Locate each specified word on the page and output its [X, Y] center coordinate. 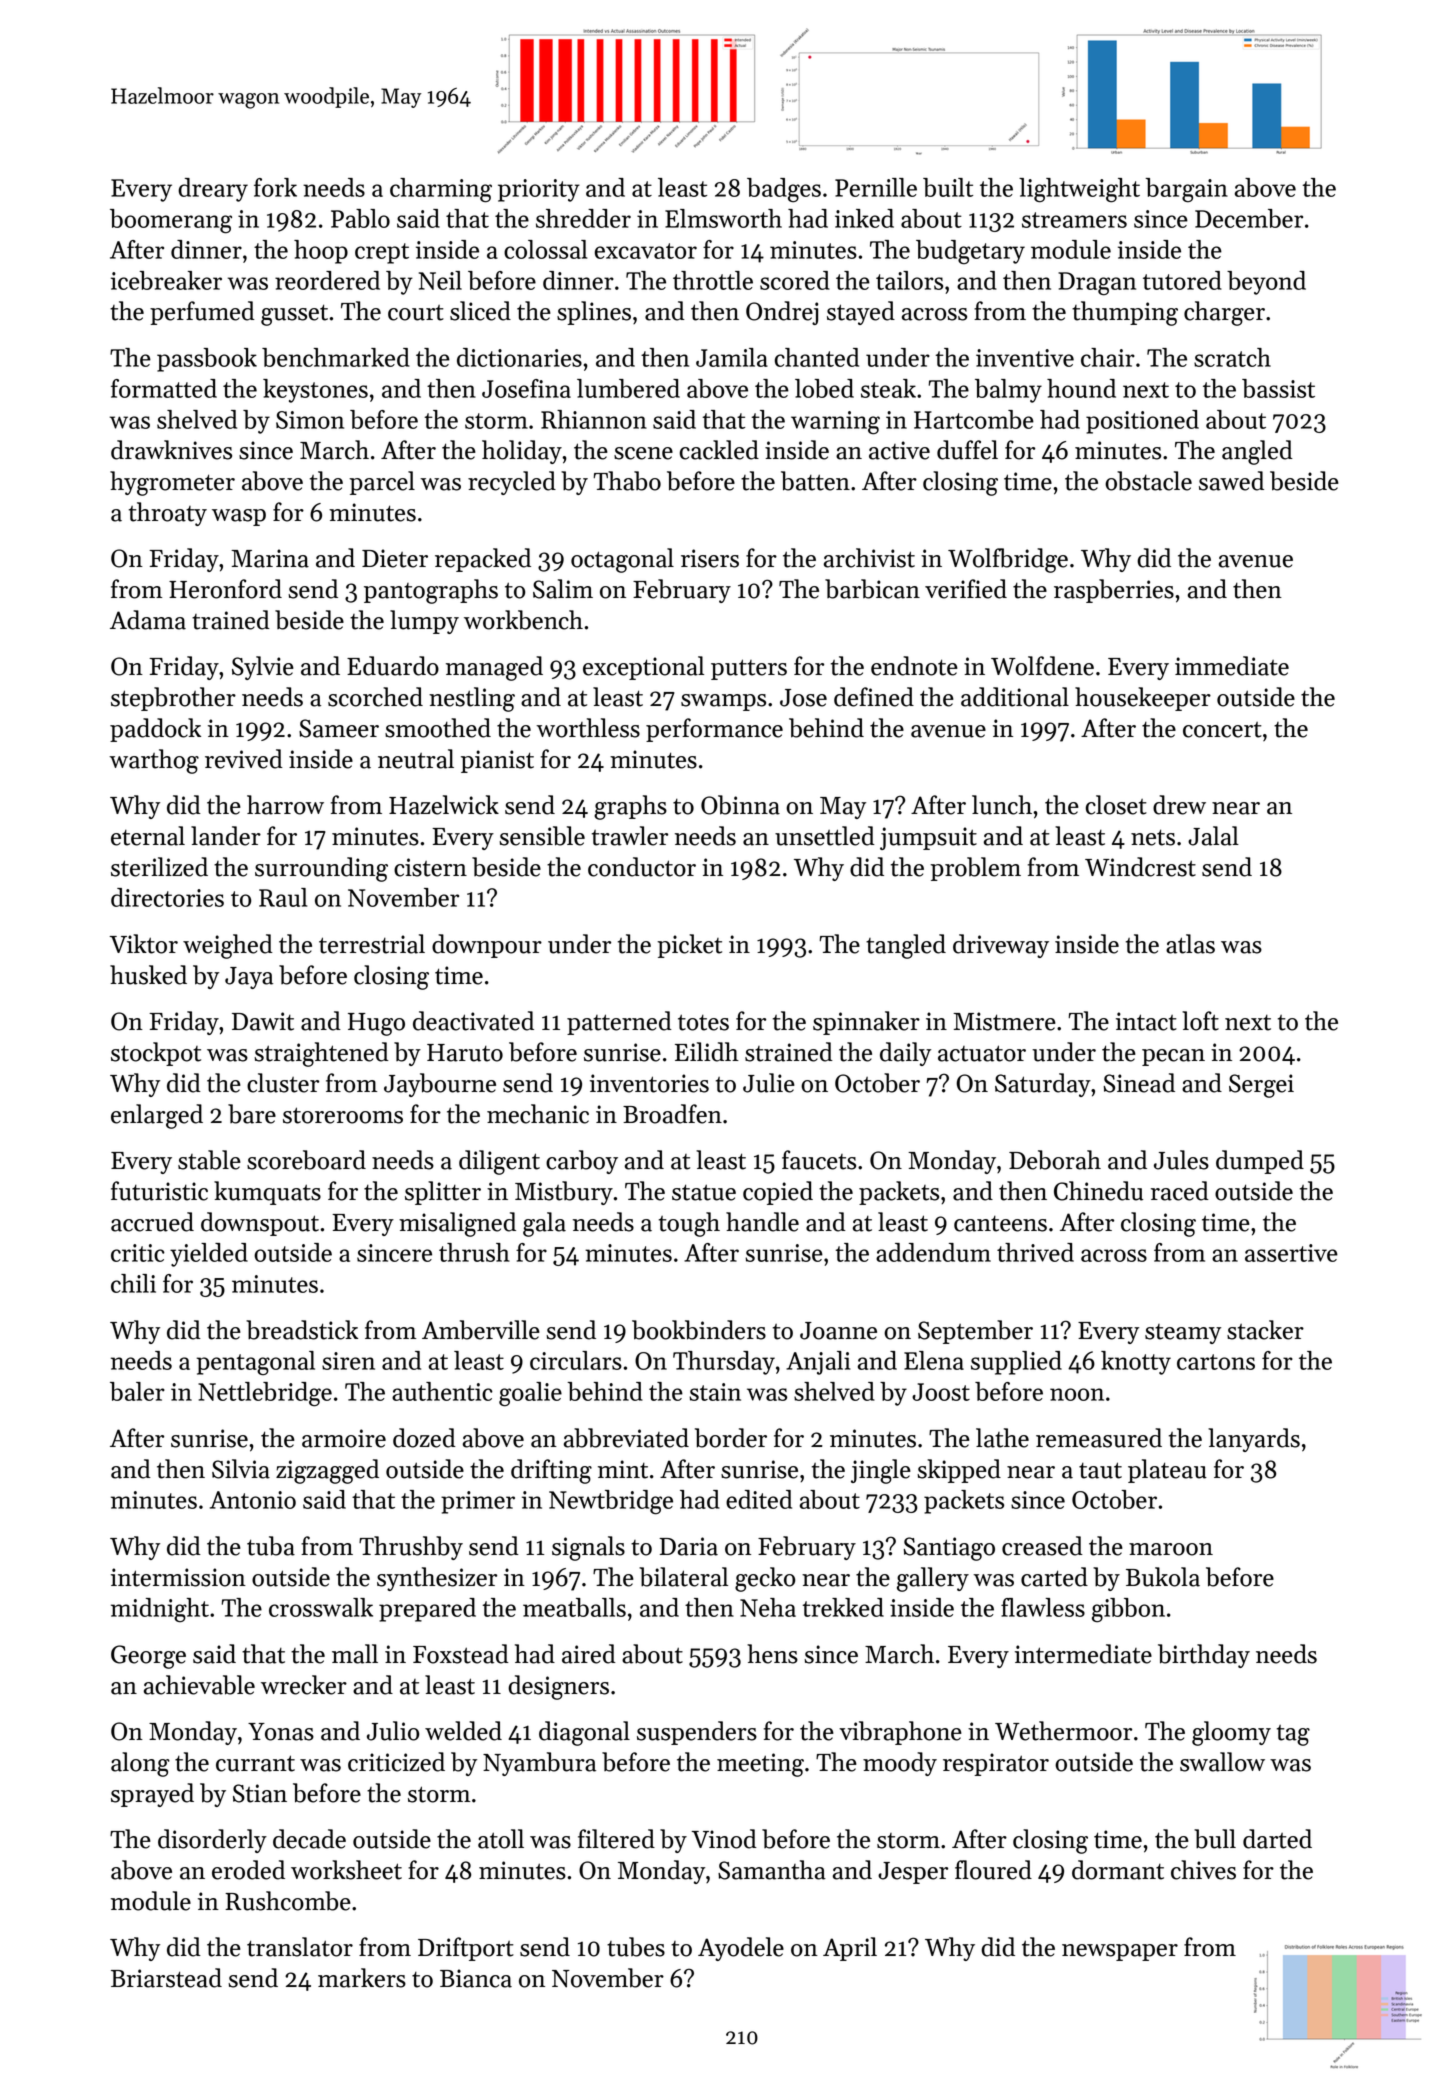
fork [275, 187]
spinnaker [866, 1023]
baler [137, 1391]
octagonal [622, 560]
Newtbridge [611, 1502]
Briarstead [166, 1978]
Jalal [1213, 836]
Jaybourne [440, 1085]
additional [1015, 697]
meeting [760, 1765]
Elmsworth [723, 218]
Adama [148, 620]
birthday [1204, 1656]
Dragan [1097, 284]
